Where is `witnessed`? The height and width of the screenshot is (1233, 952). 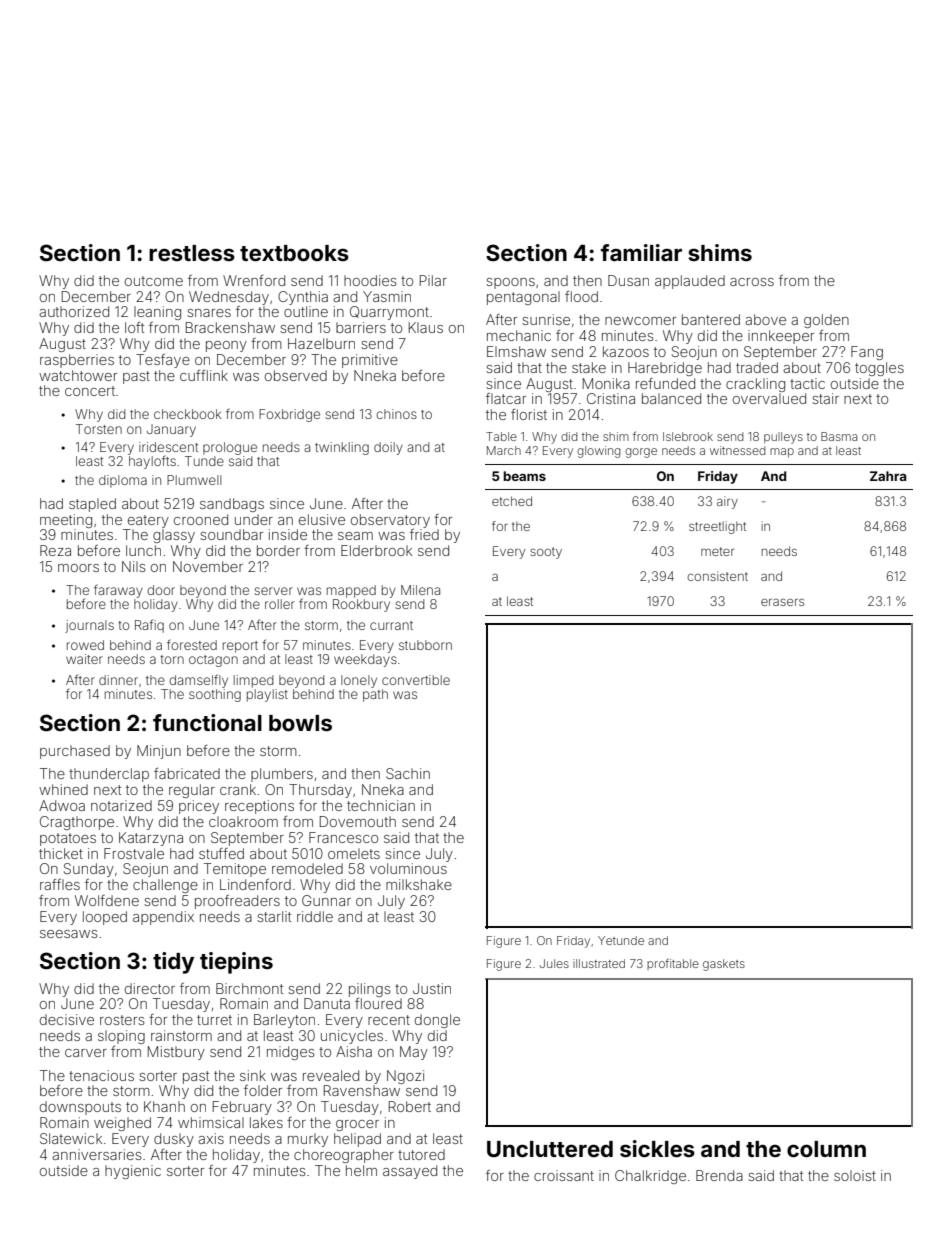
witnessed is located at coordinates (737, 450).
